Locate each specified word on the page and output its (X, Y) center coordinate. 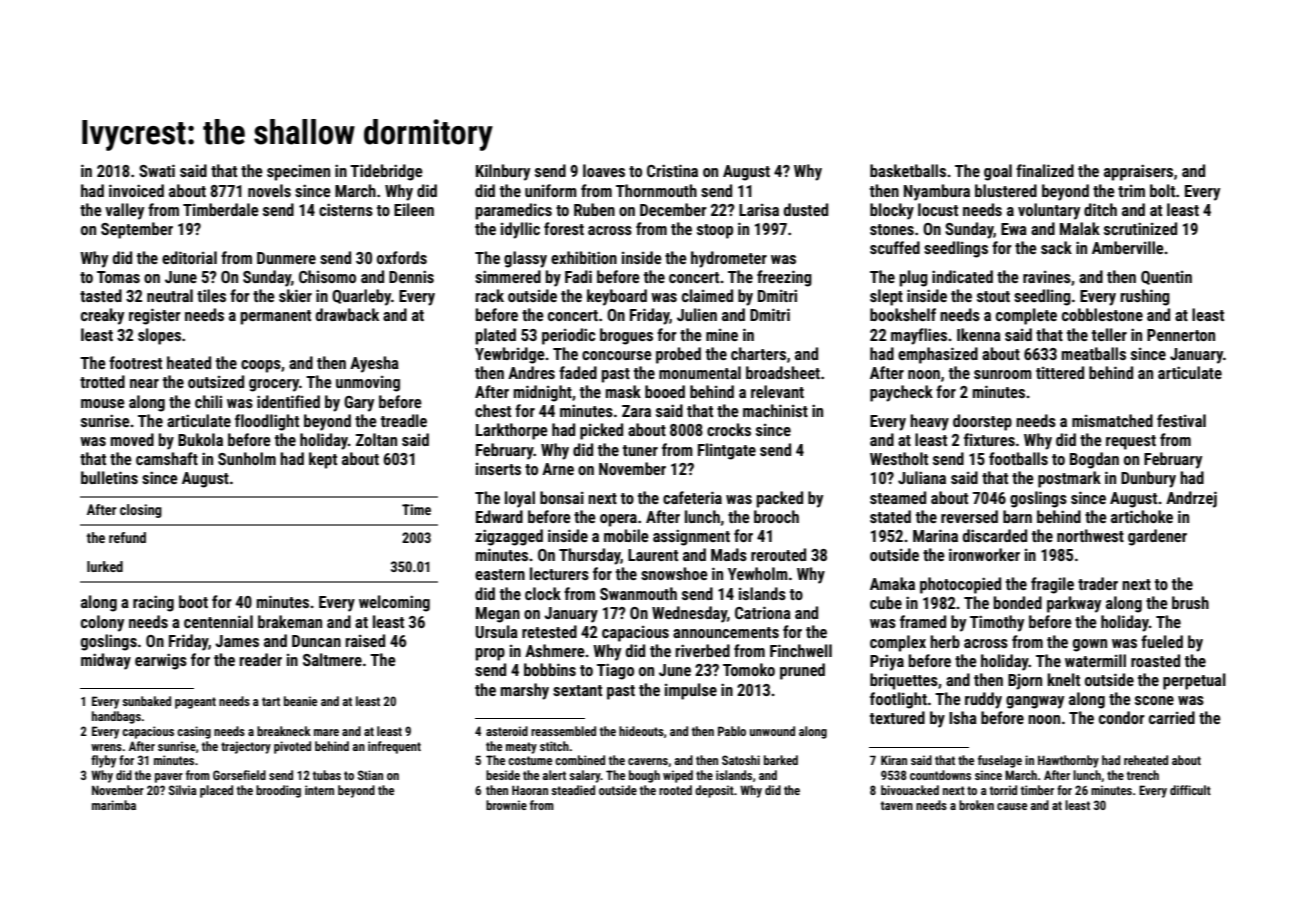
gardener (1157, 537)
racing (153, 603)
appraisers (1138, 172)
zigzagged (509, 537)
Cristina (672, 170)
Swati (157, 170)
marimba (114, 805)
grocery (274, 385)
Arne (558, 469)
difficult (1190, 790)
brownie (506, 805)
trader (1098, 583)
